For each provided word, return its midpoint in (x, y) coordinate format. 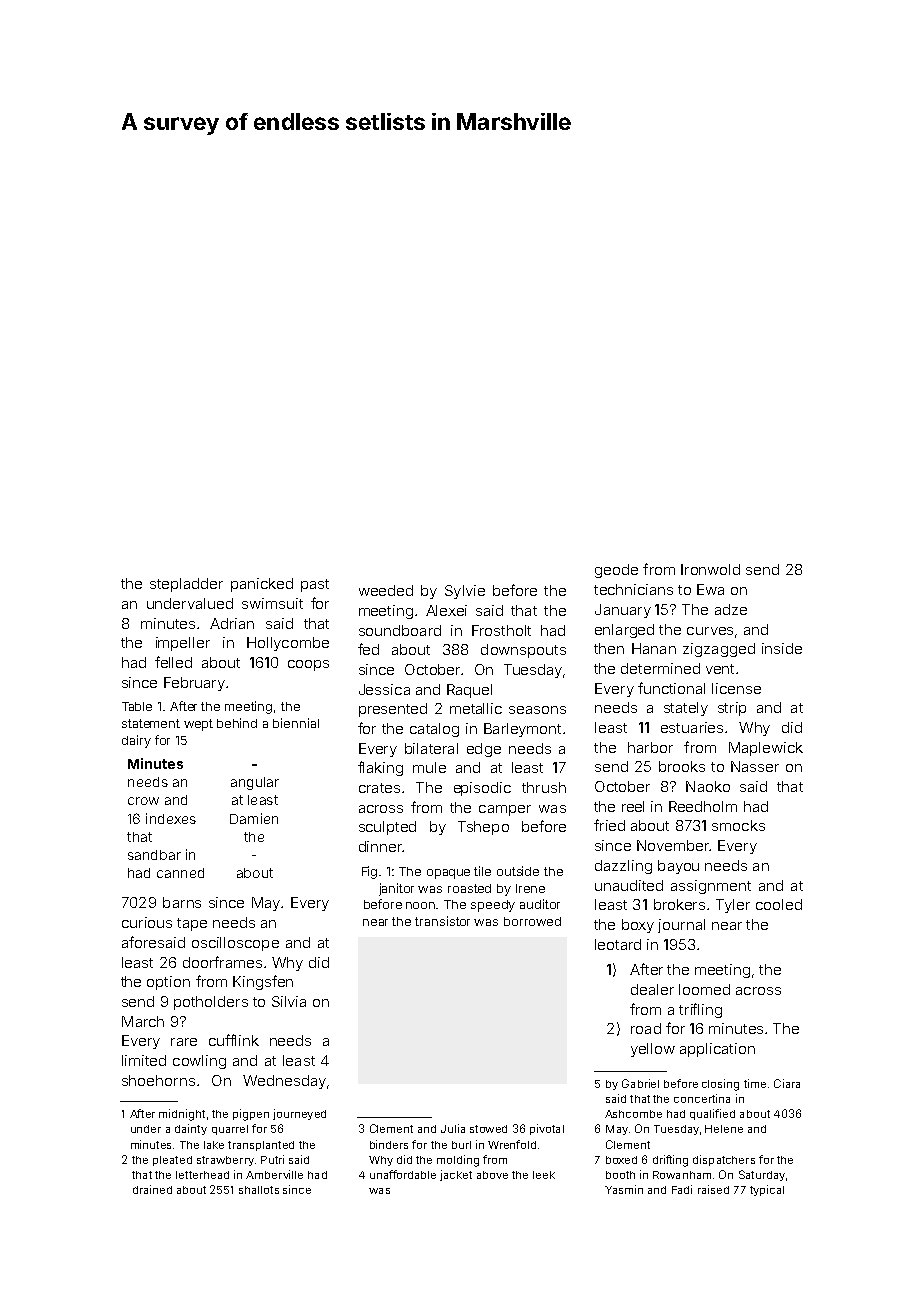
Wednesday (284, 1082)
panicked (262, 585)
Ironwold (710, 569)
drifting (670, 1161)
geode (616, 571)
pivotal (547, 1129)
